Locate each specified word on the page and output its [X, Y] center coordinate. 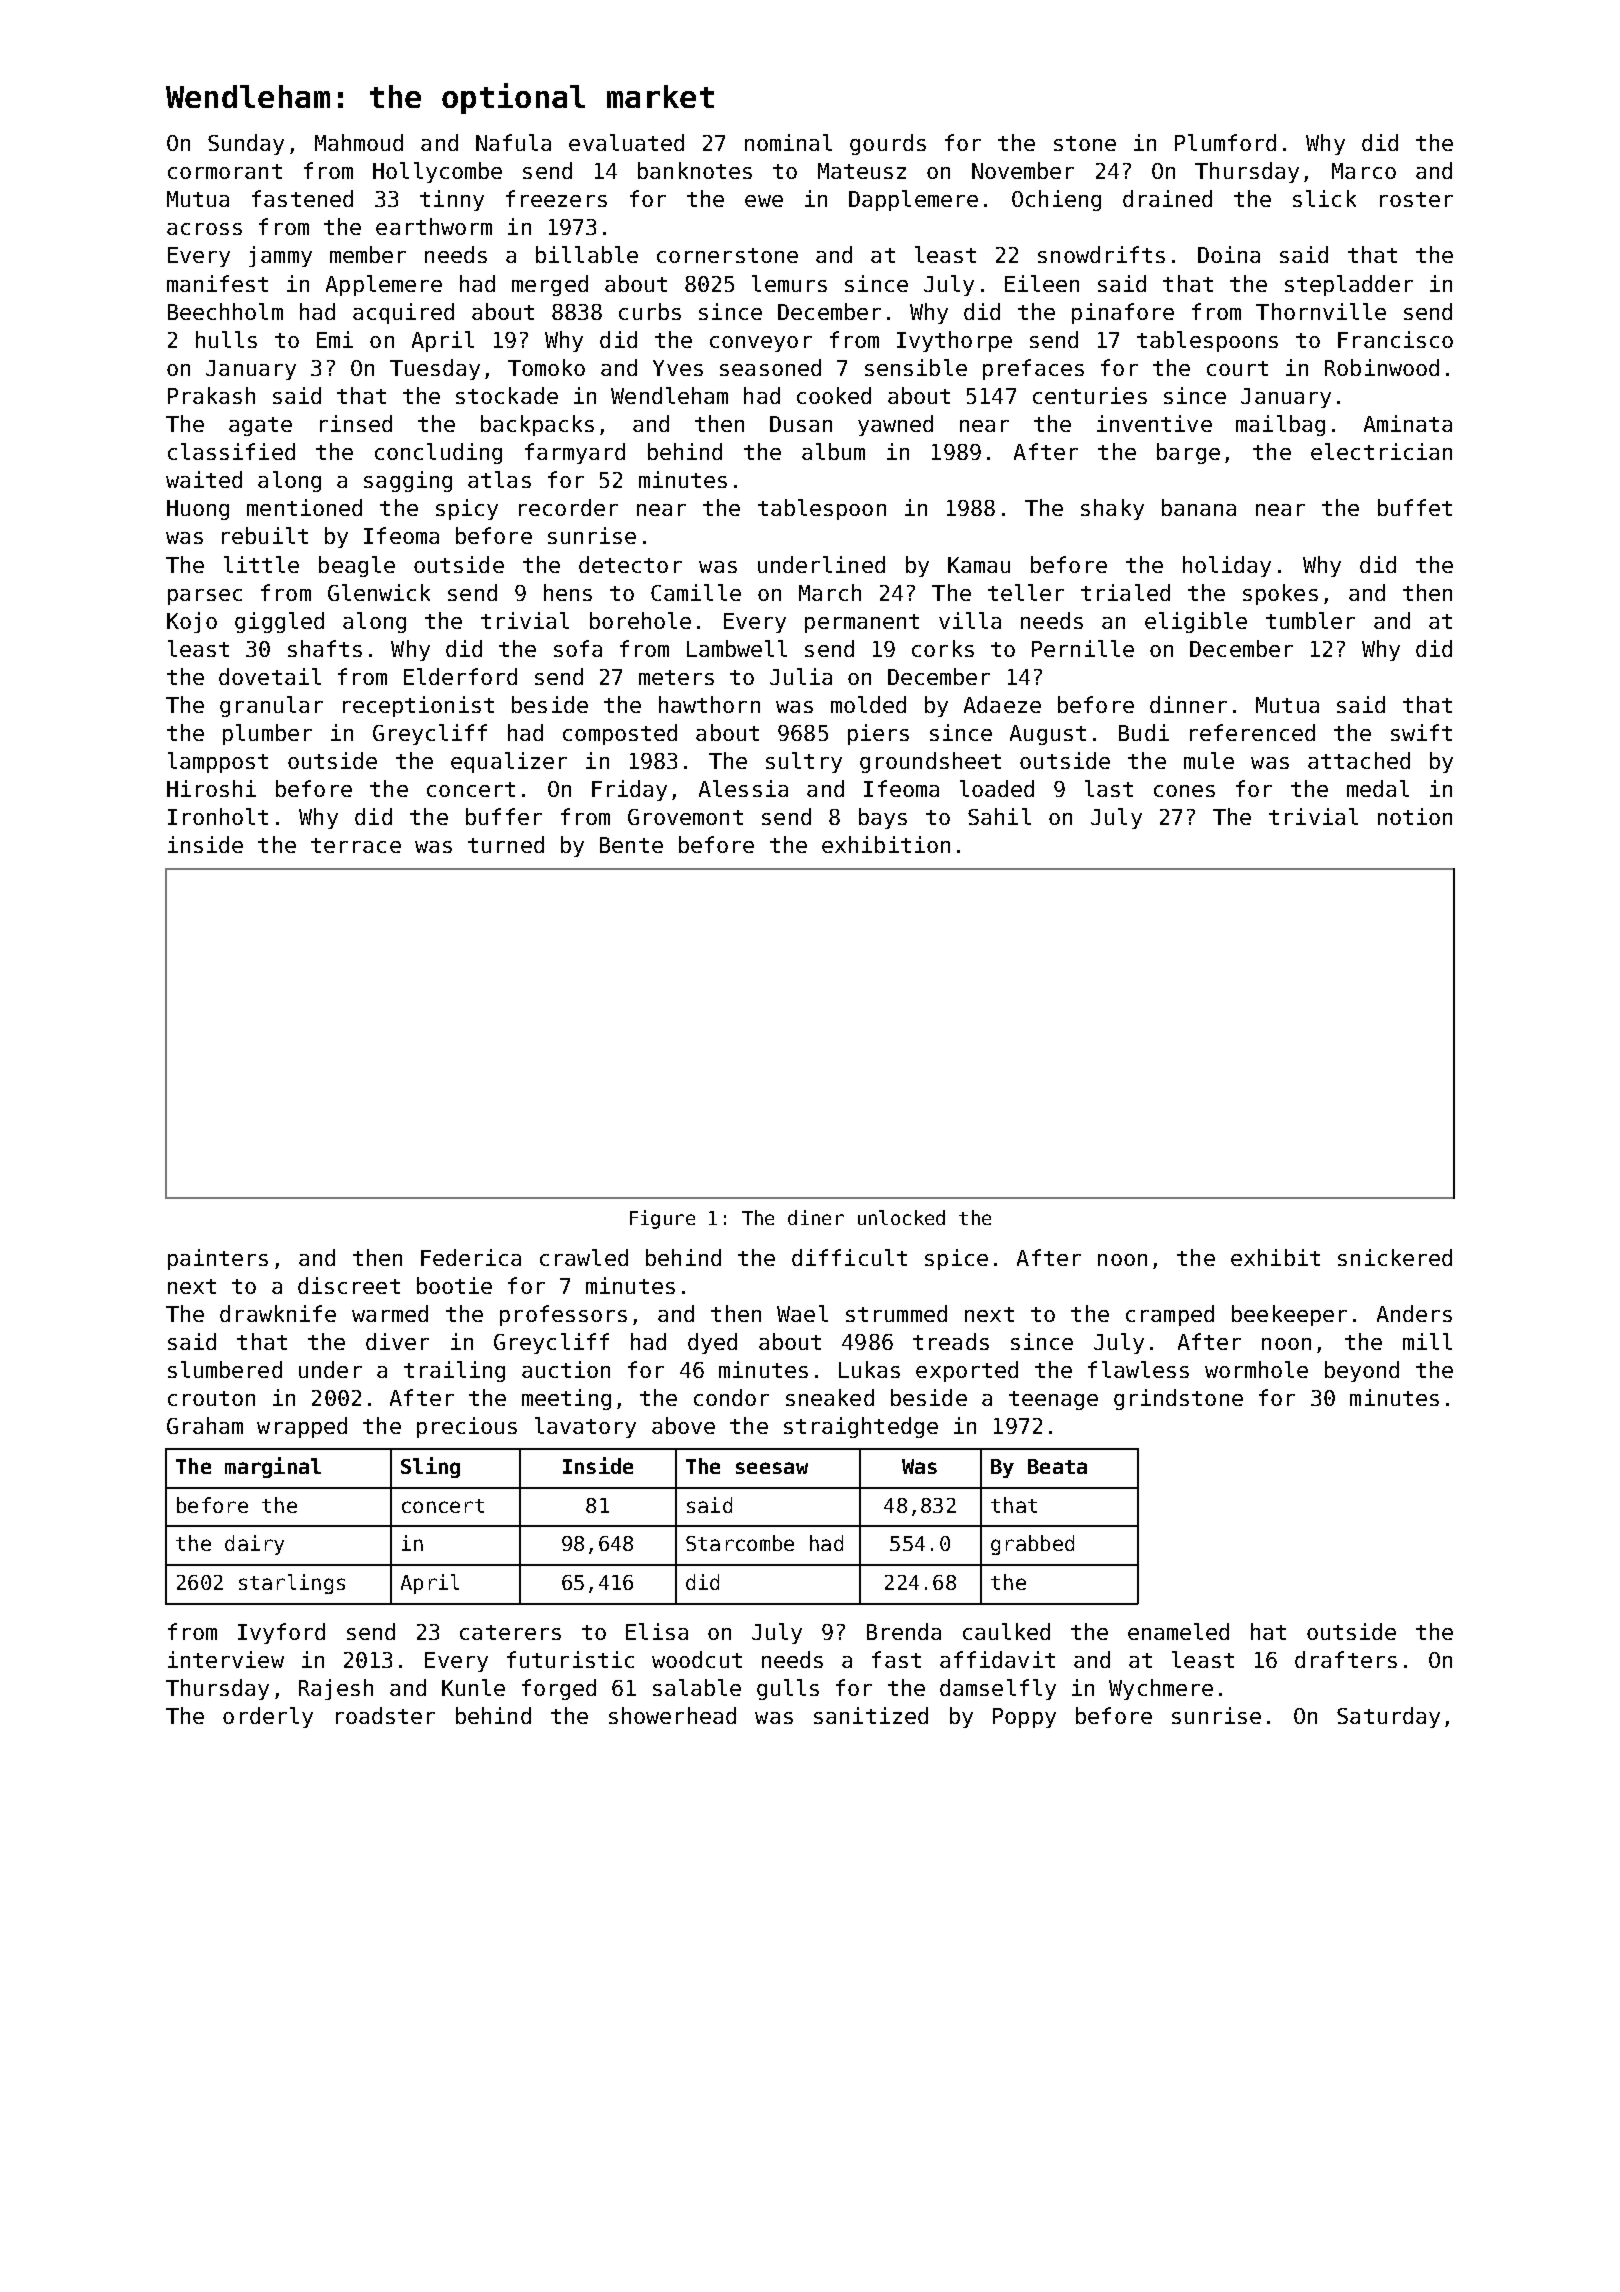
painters [218, 1259]
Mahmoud [359, 142]
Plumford [1225, 142]
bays [883, 818]
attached [1359, 760]
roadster [385, 1715]
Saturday [1388, 1717]
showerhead [672, 1715]
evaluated [626, 142]
